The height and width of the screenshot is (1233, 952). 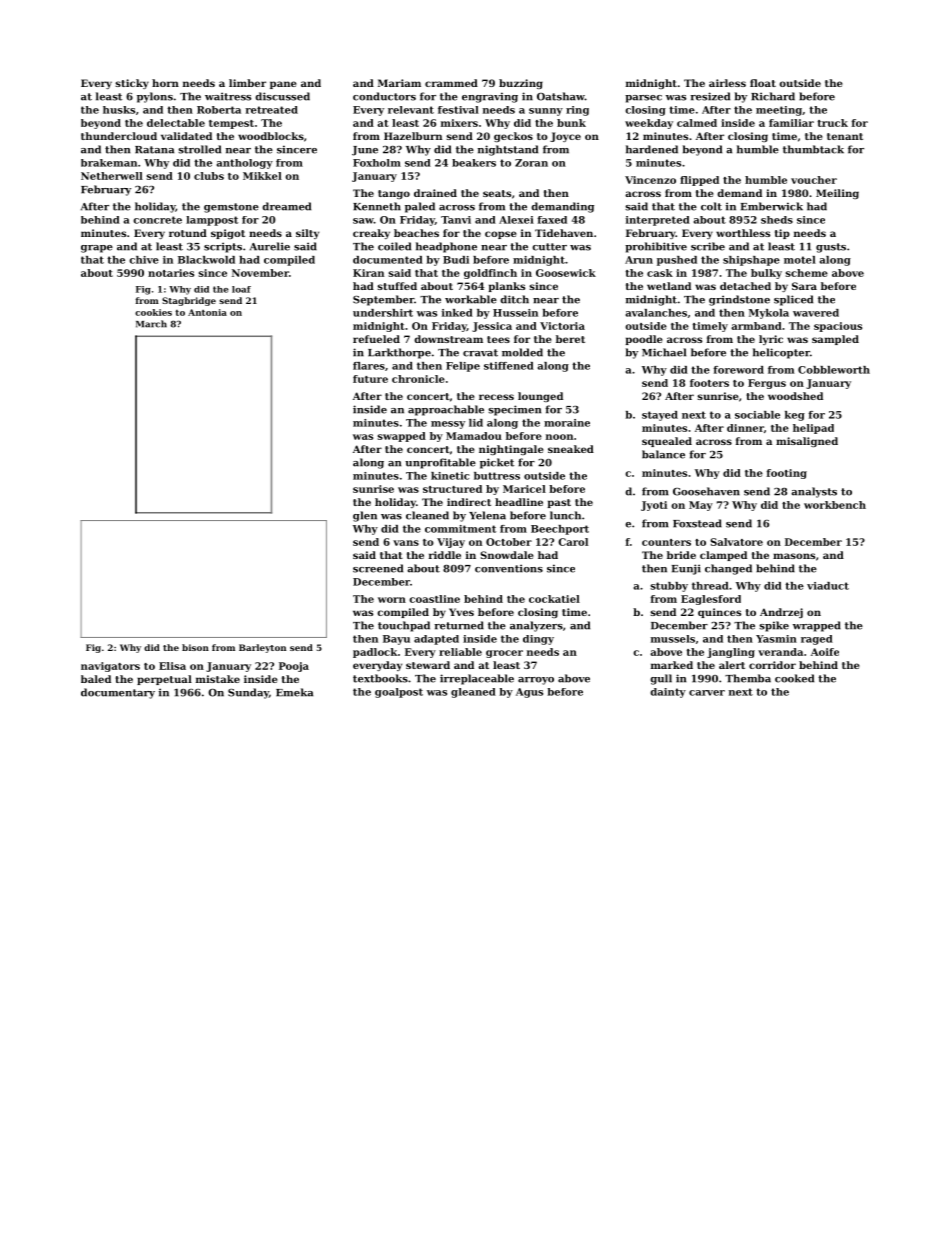 What do you see at coordinates (496, 397) in the screenshot?
I see `recess` at bounding box center [496, 397].
